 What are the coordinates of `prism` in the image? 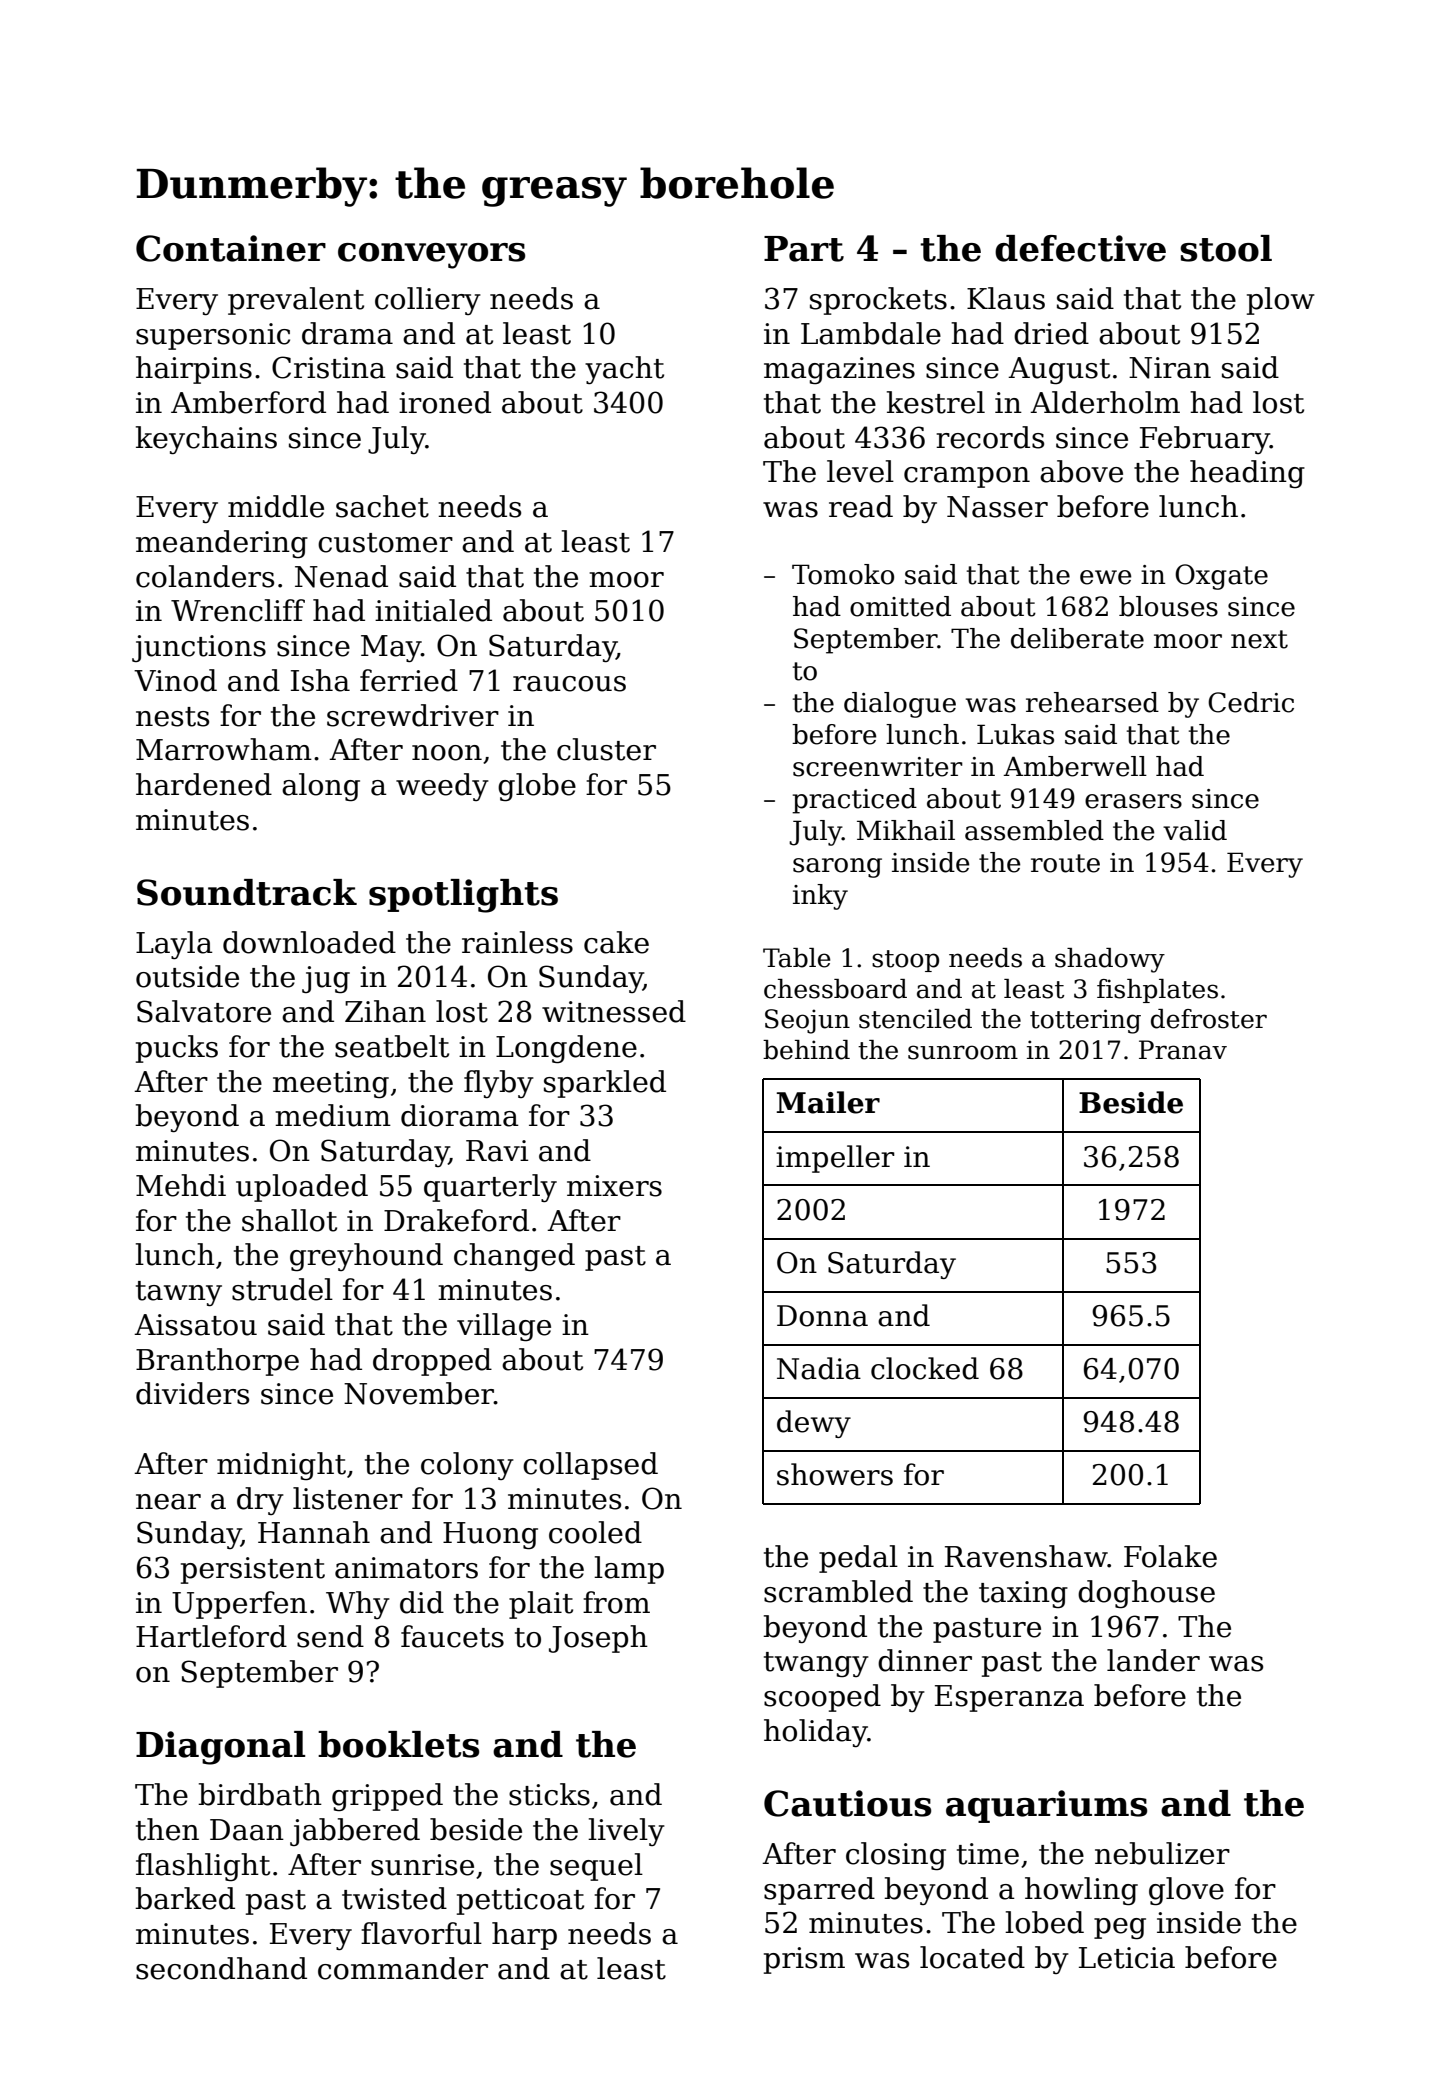 It's located at (804, 1960).
